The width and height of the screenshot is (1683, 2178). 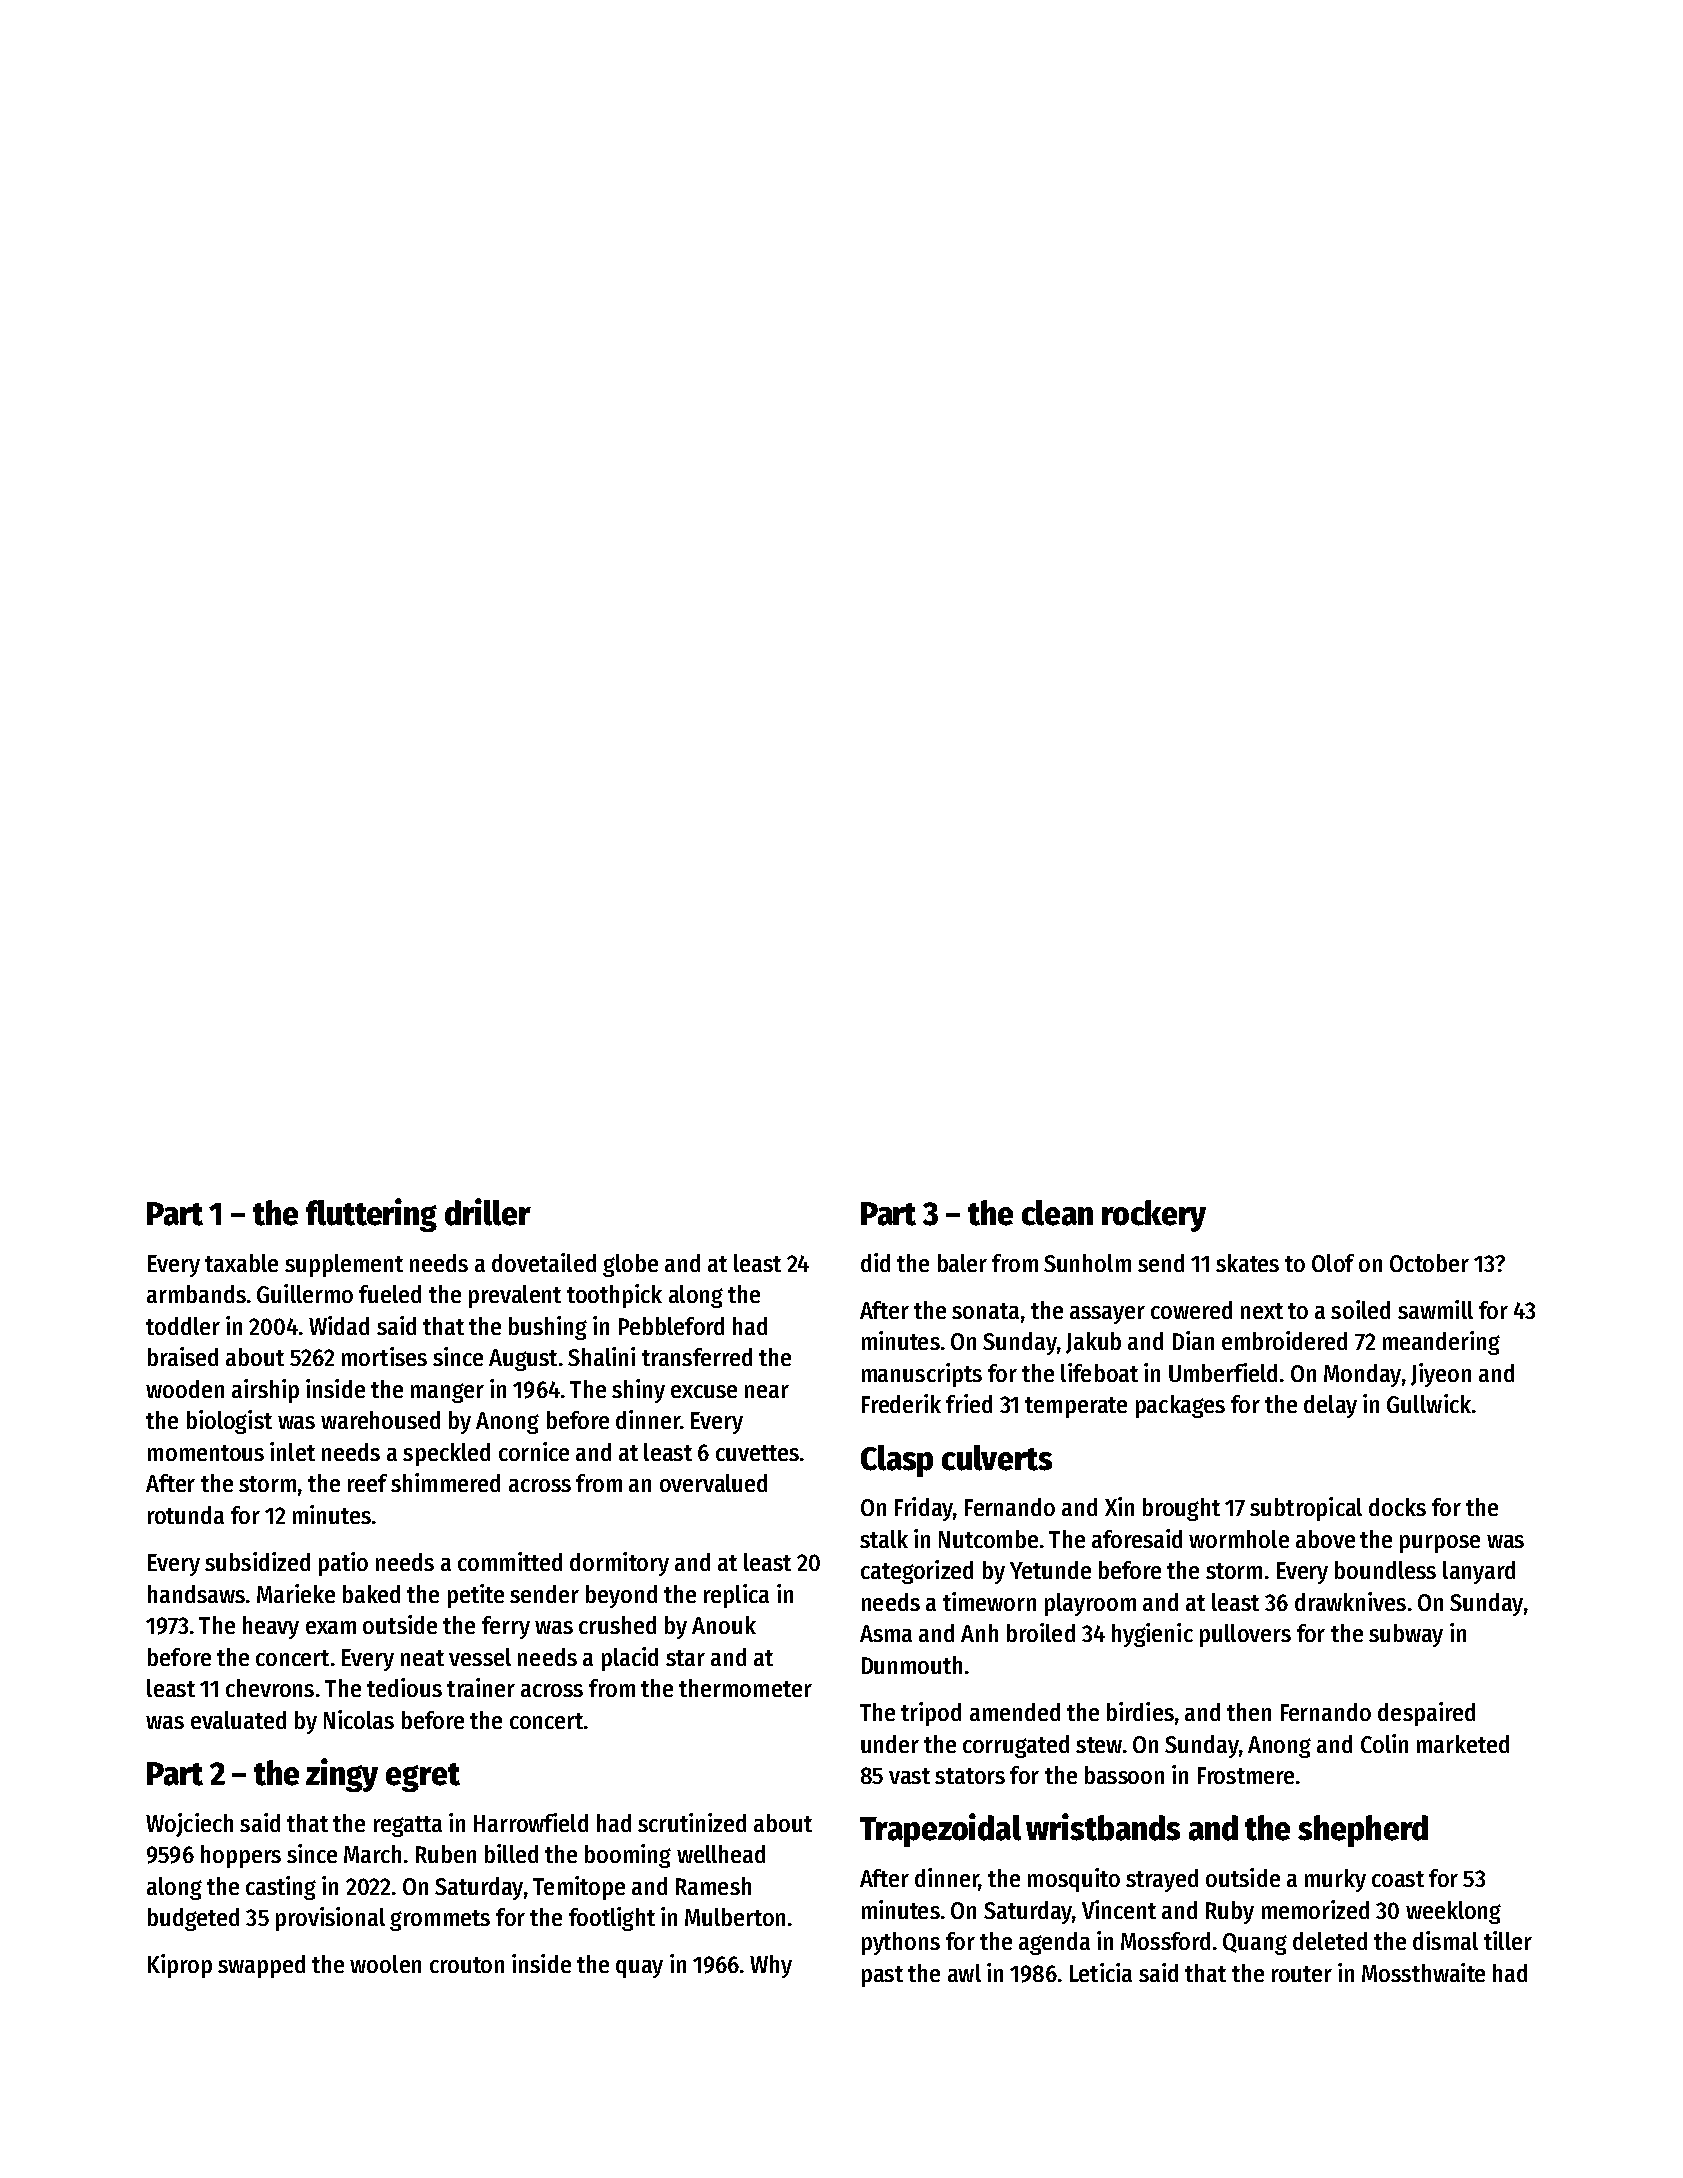 What do you see at coordinates (467, 1965) in the screenshot?
I see `crouton` at bounding box center [467, 1965].
